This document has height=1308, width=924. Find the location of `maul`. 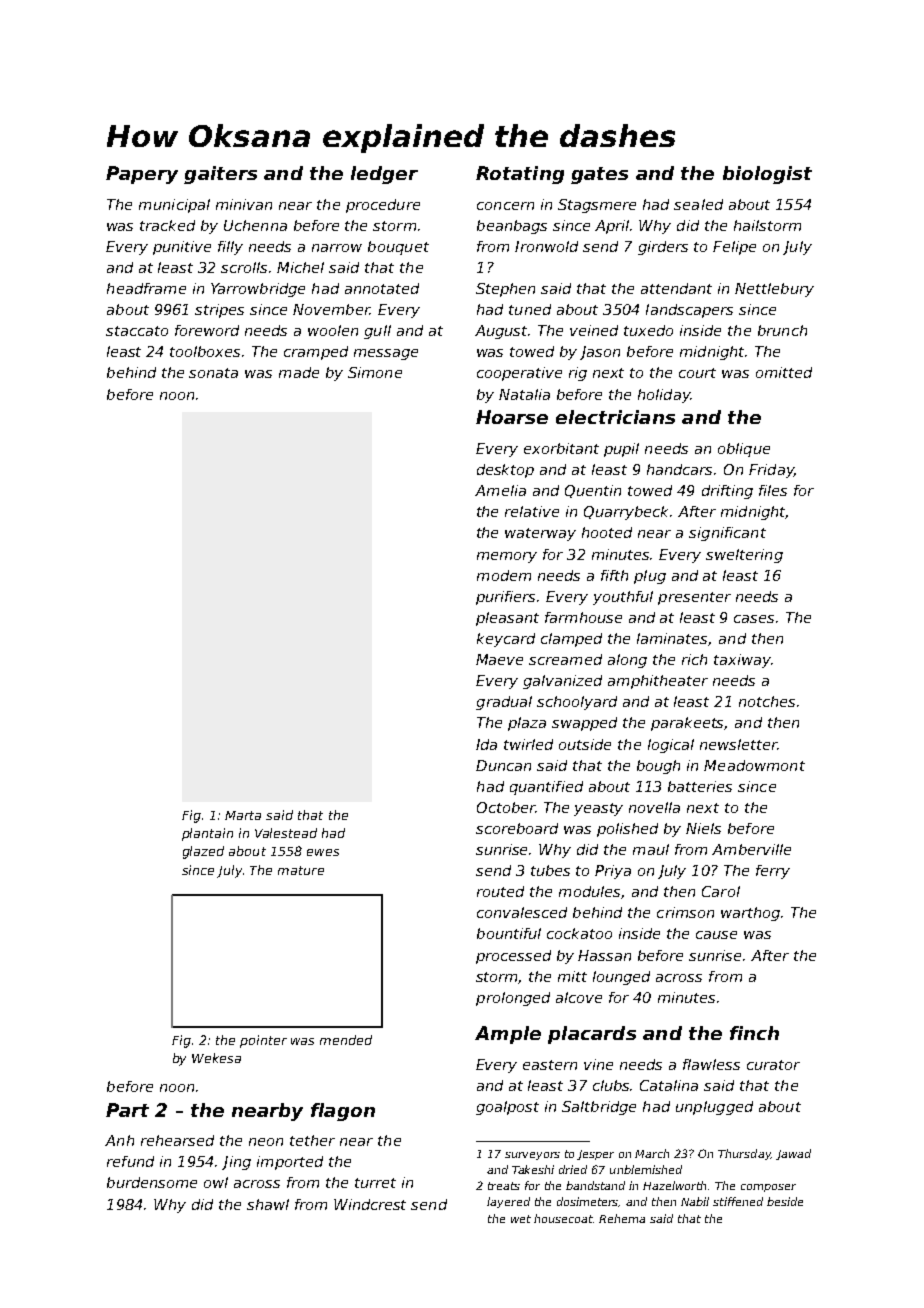

maul is located at coordinates (651, 849).
